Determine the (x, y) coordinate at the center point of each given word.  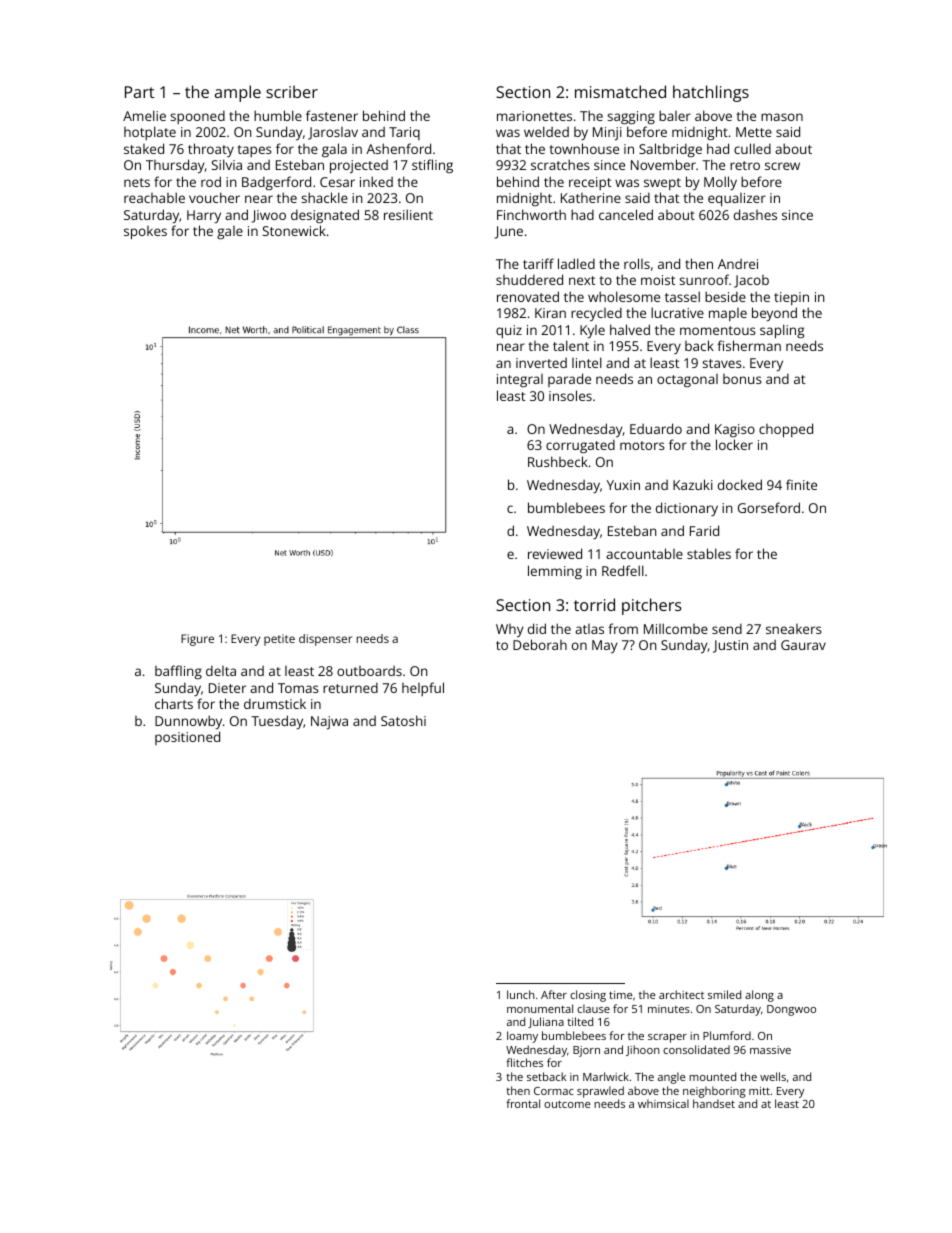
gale (230, 232)
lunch (521, 994)
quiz (509, 331)
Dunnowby (188, 722)
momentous (718, 330)
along (759, 996)
